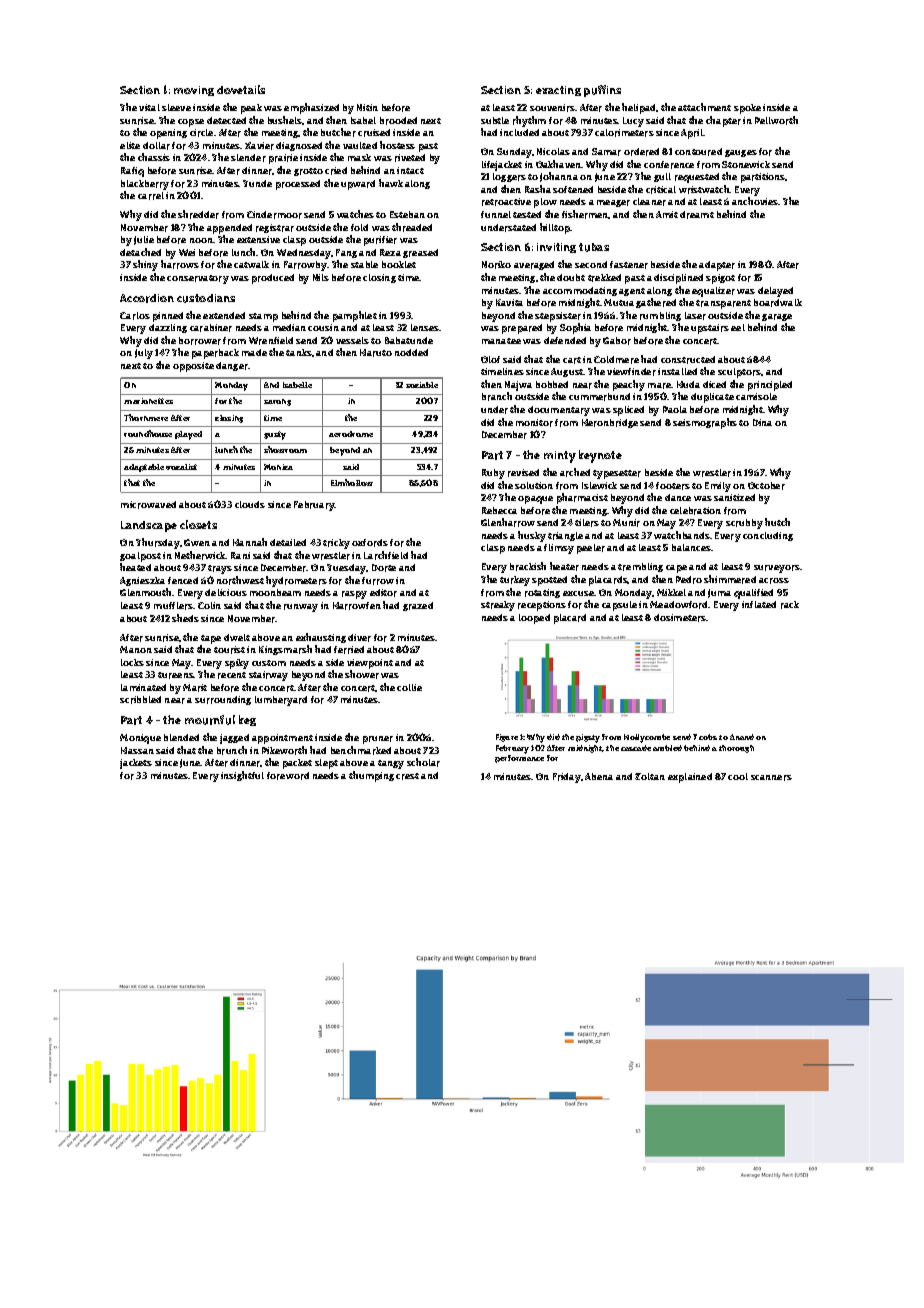 Image resolution: width=924 pixels, height=1308 pixels. Describe the element at coordinates (558, 91) in the page. I see `exacting` at that location.
